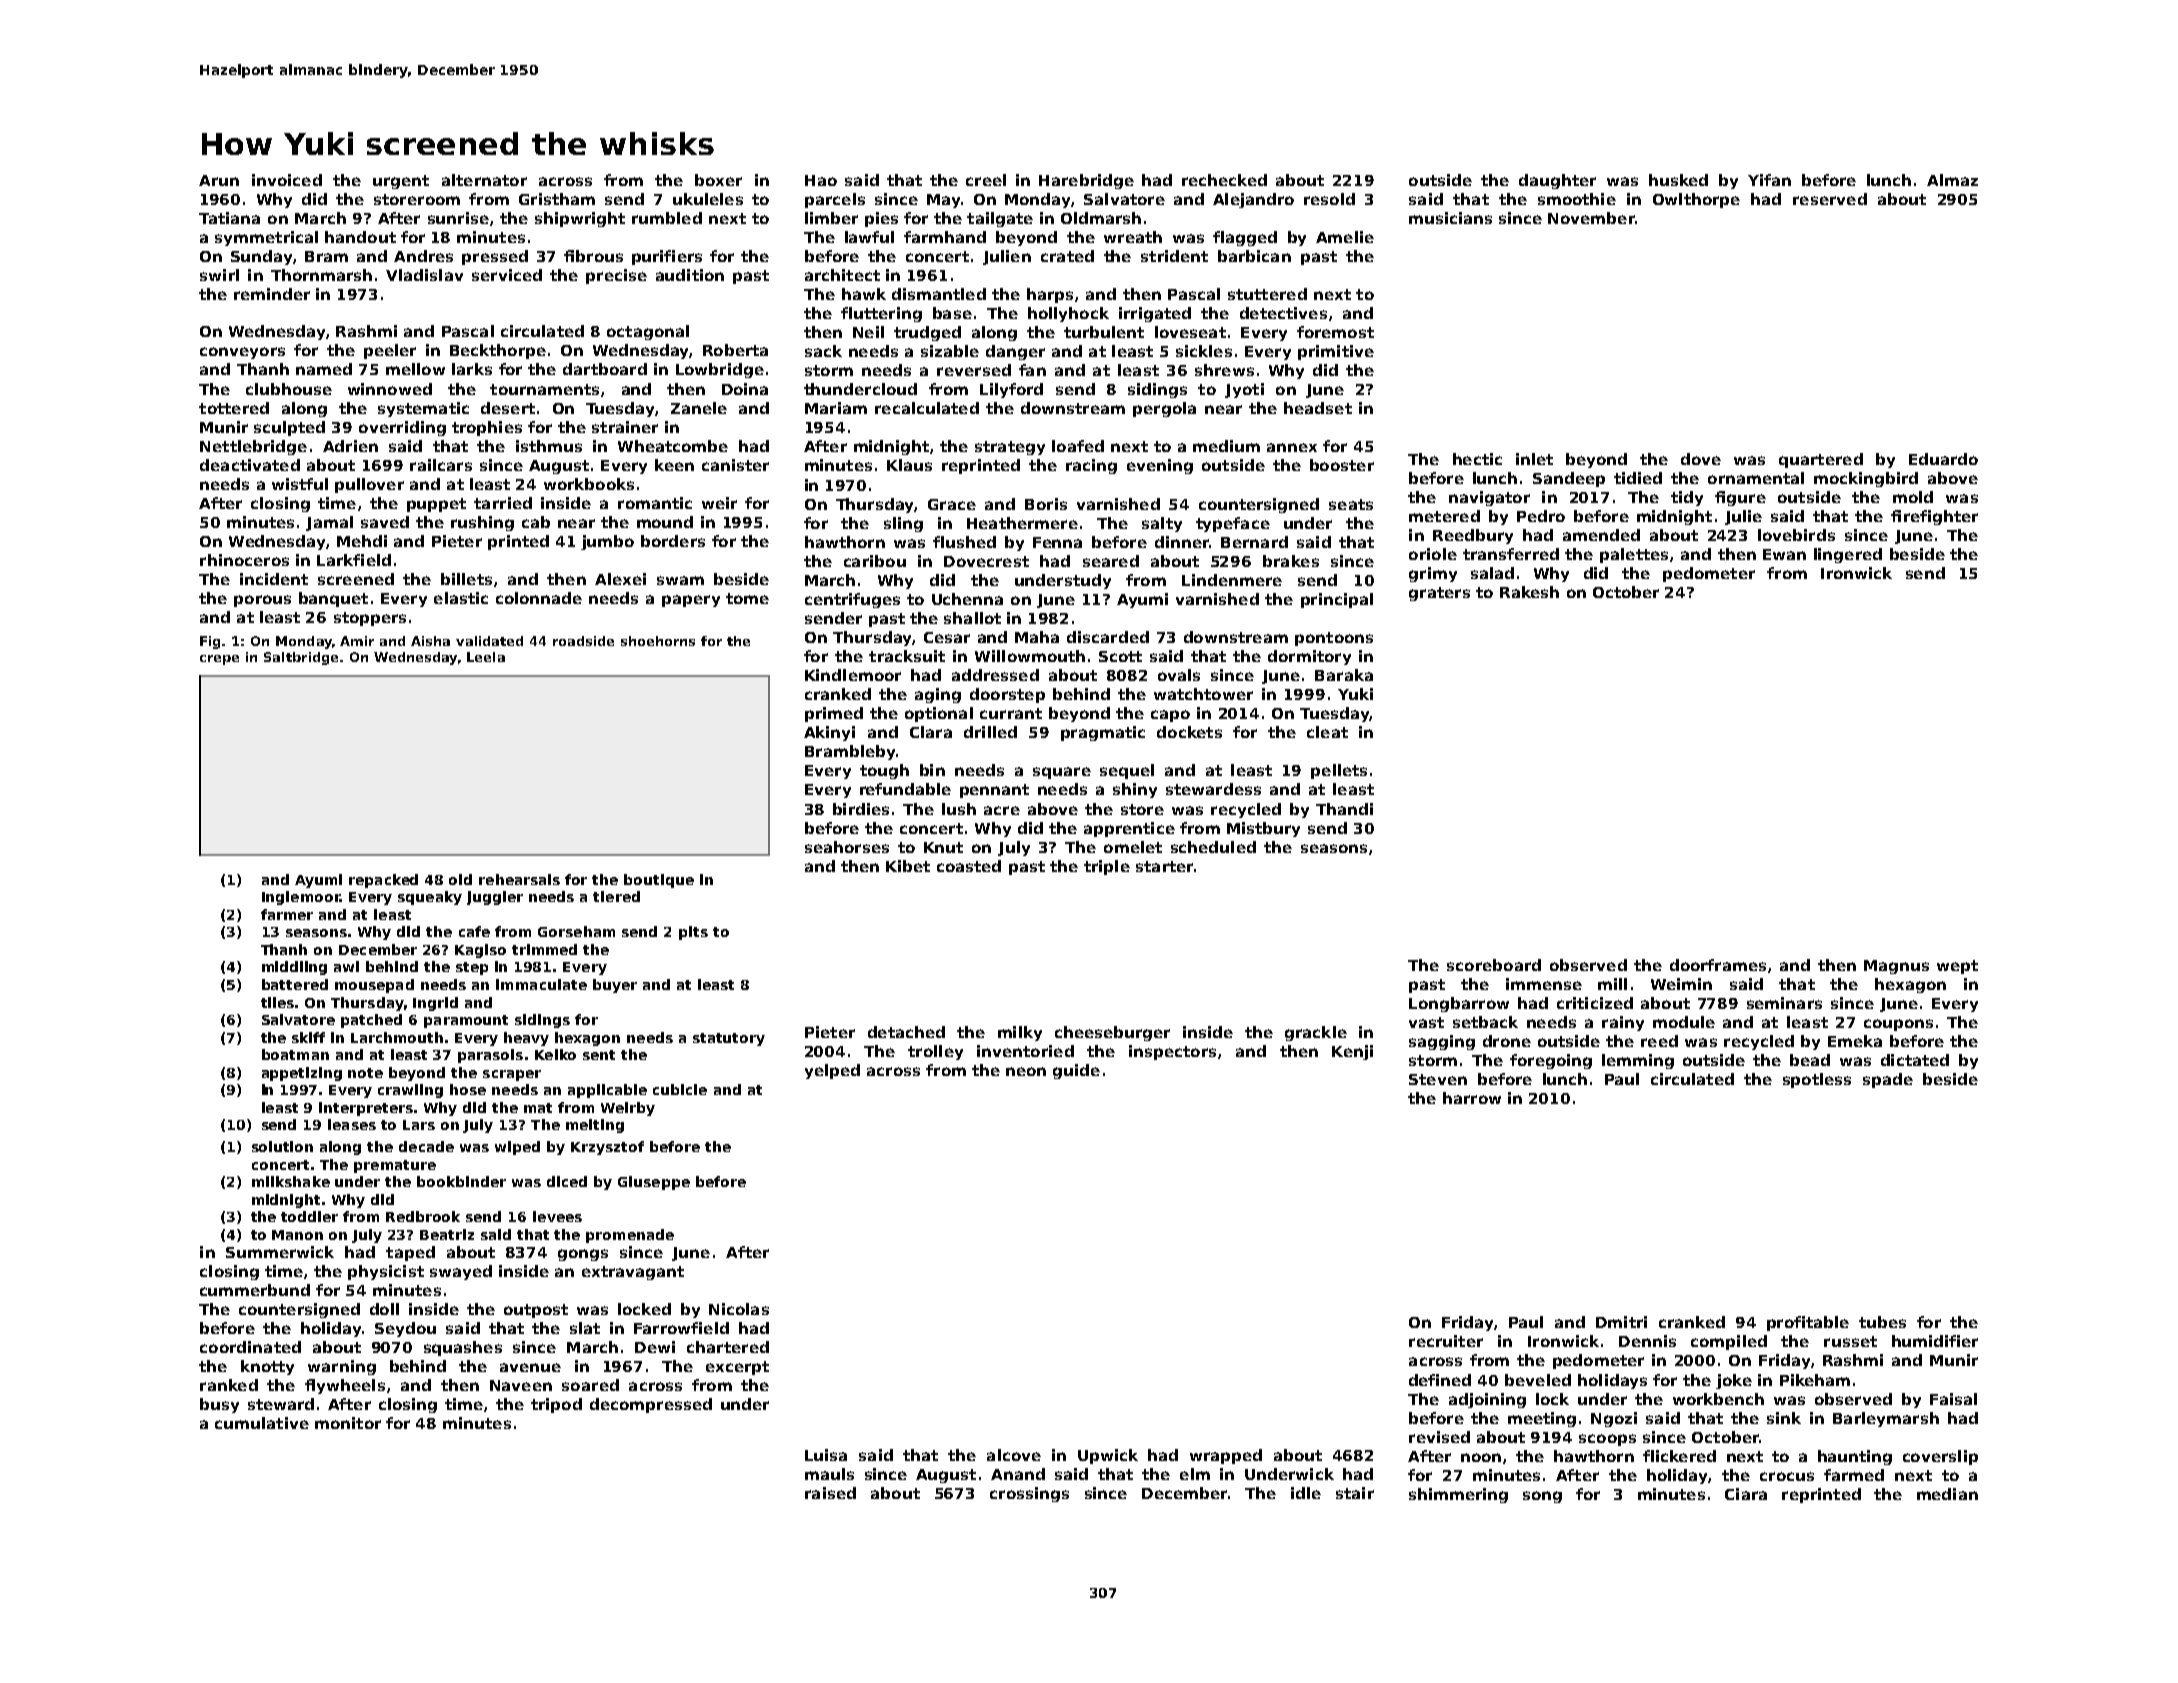  What do you see at coordinates (1957, 967) in the image?
I see `wept` at bounding box center [1957, 967].
